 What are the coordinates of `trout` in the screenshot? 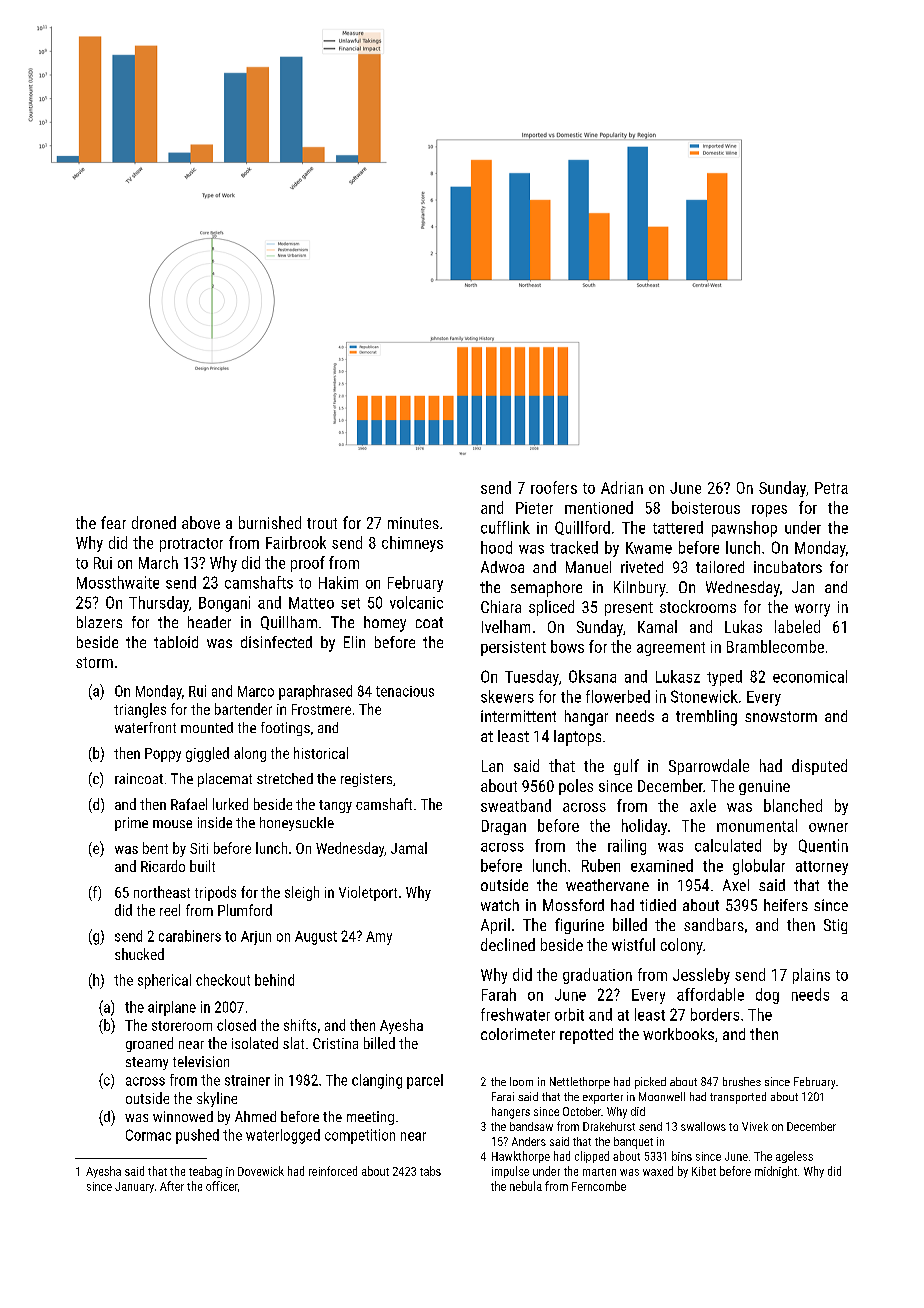 It's located at (322, 523).
